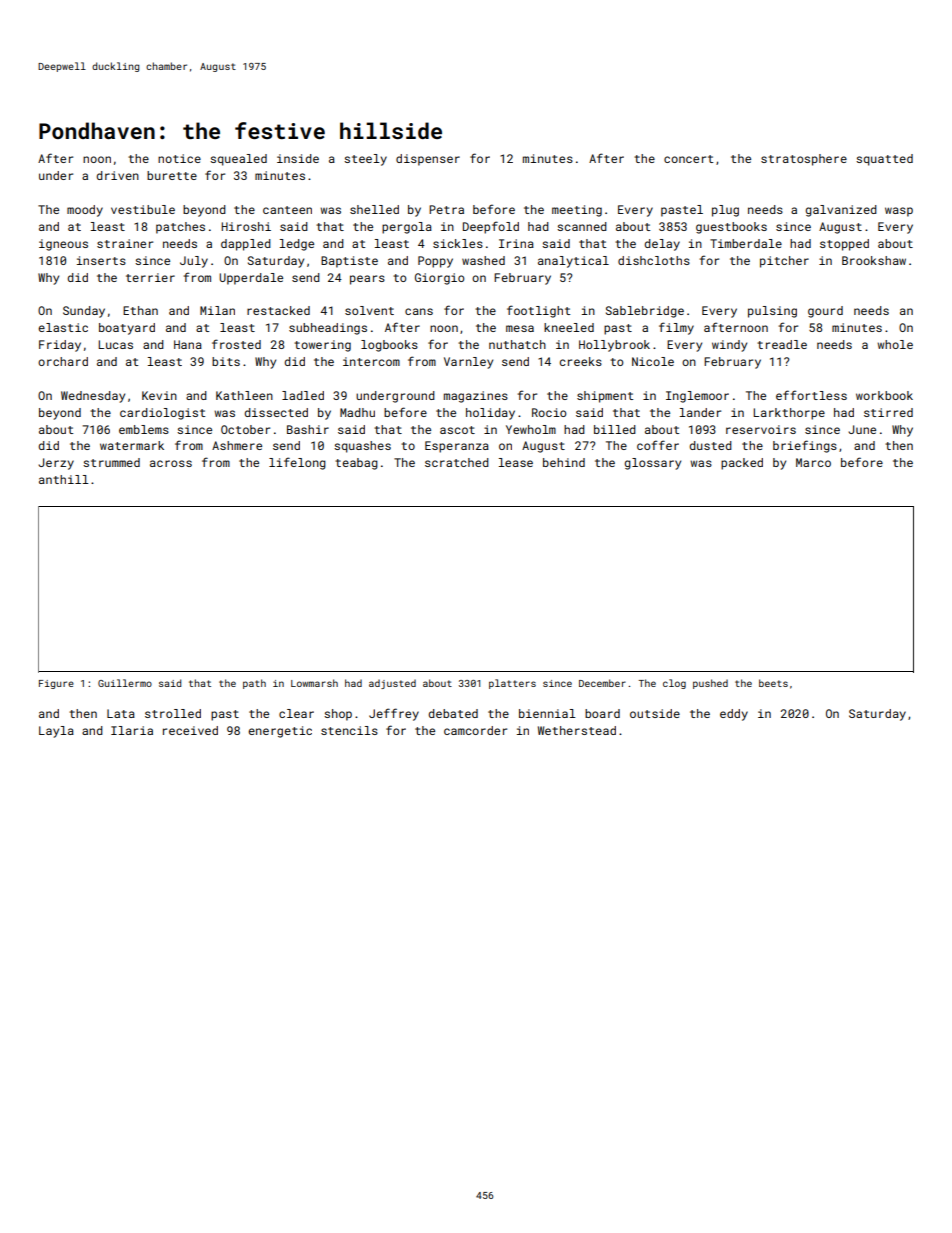 Image resolution: width=952 pixels, height=1233 pixels. Describe the element at coordinates (564, 462) in the image. I see `behind` at that location.
